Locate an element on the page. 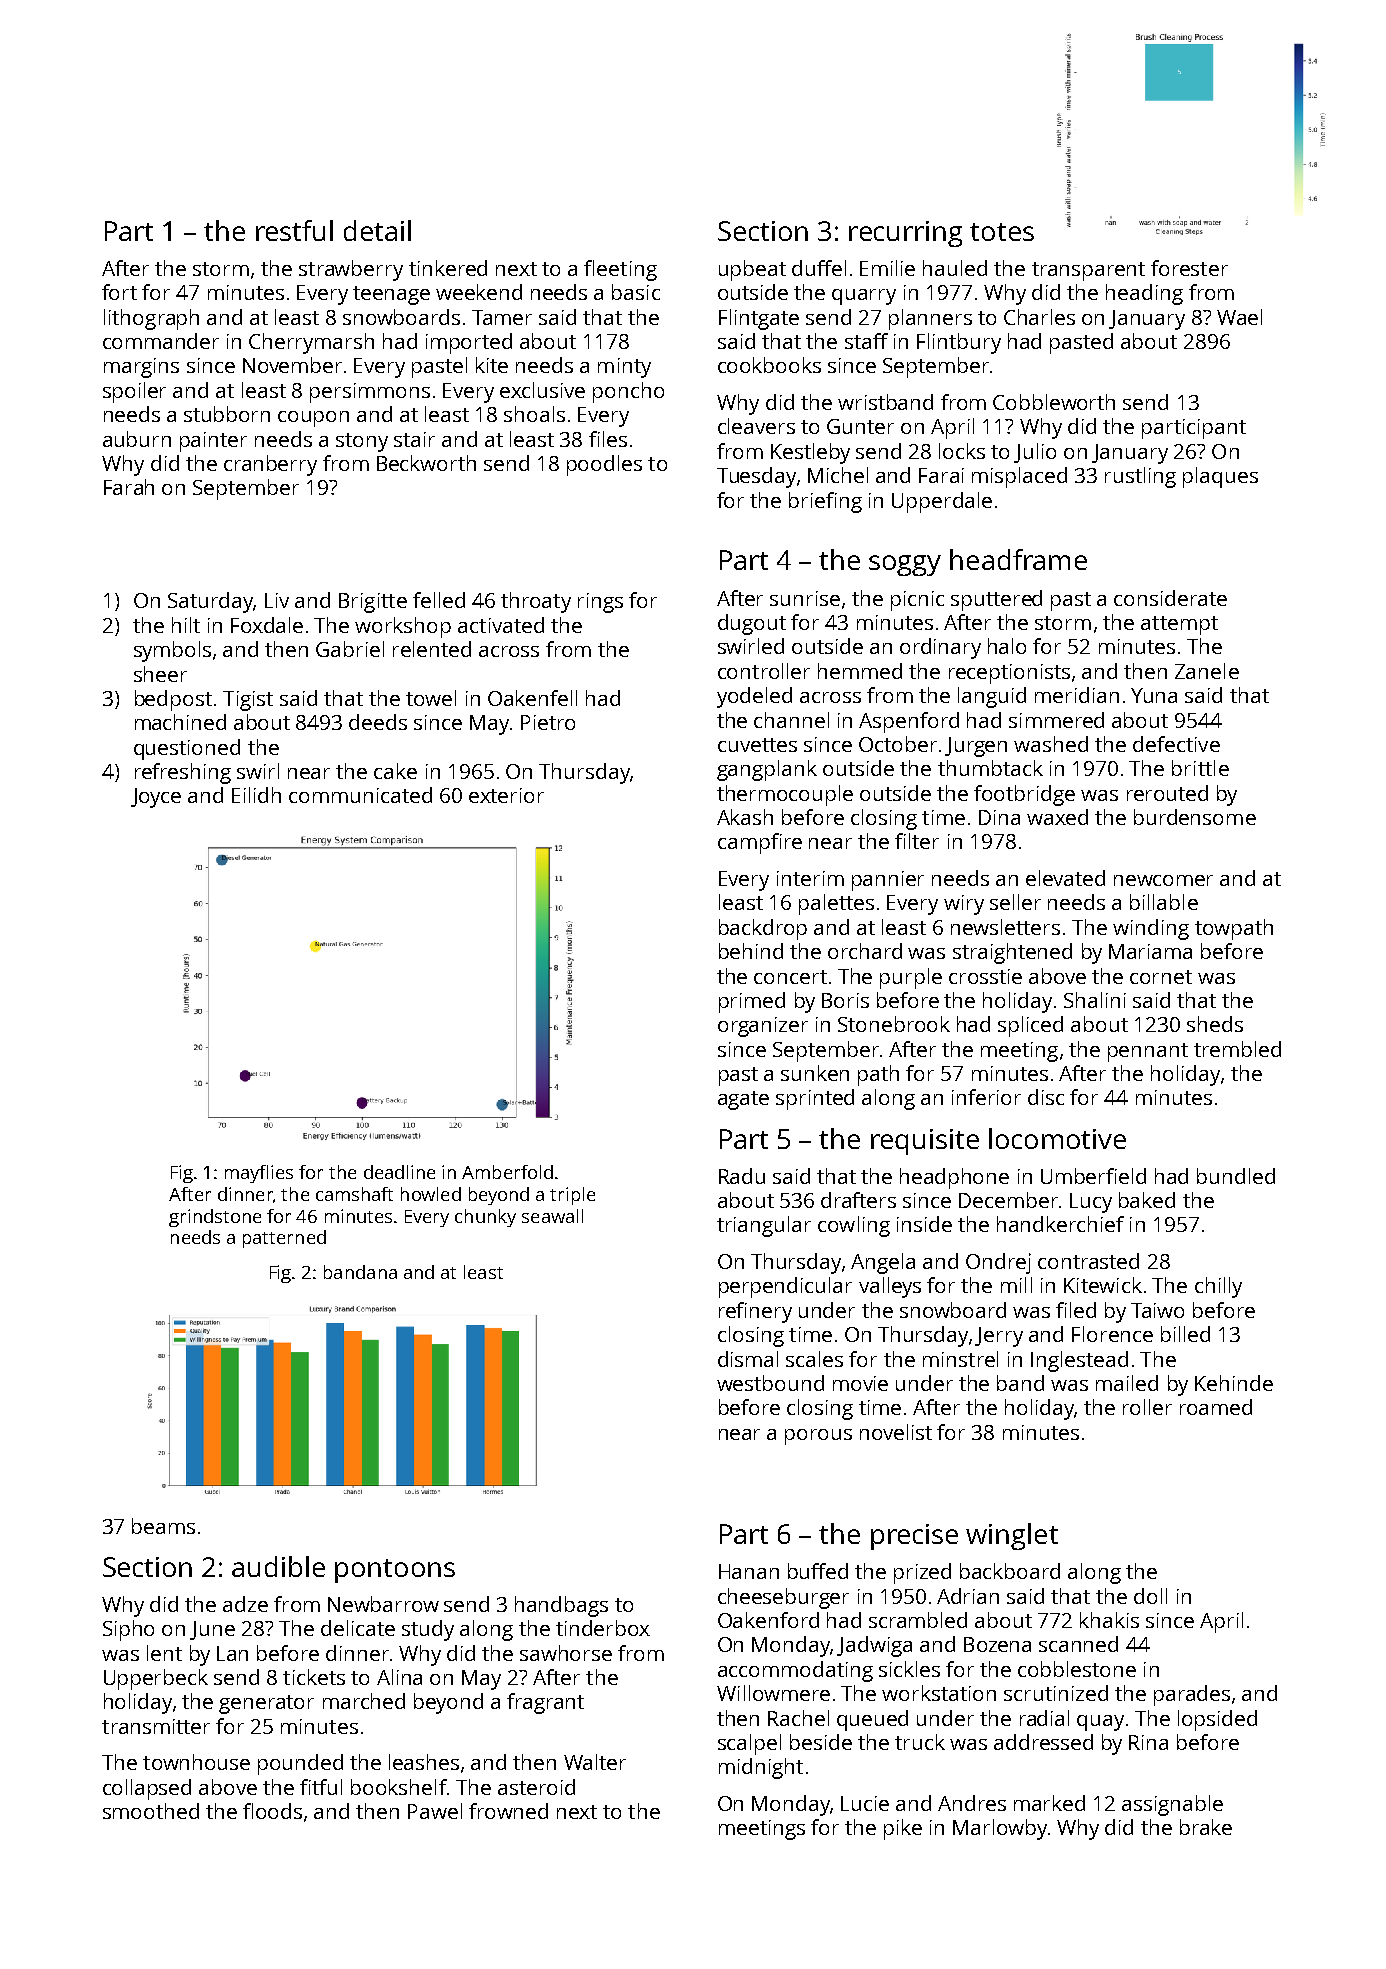 Image resolution: width=1386 pixels, height=1969 pixels. fragrant is located at coordinates (545, 1703).
